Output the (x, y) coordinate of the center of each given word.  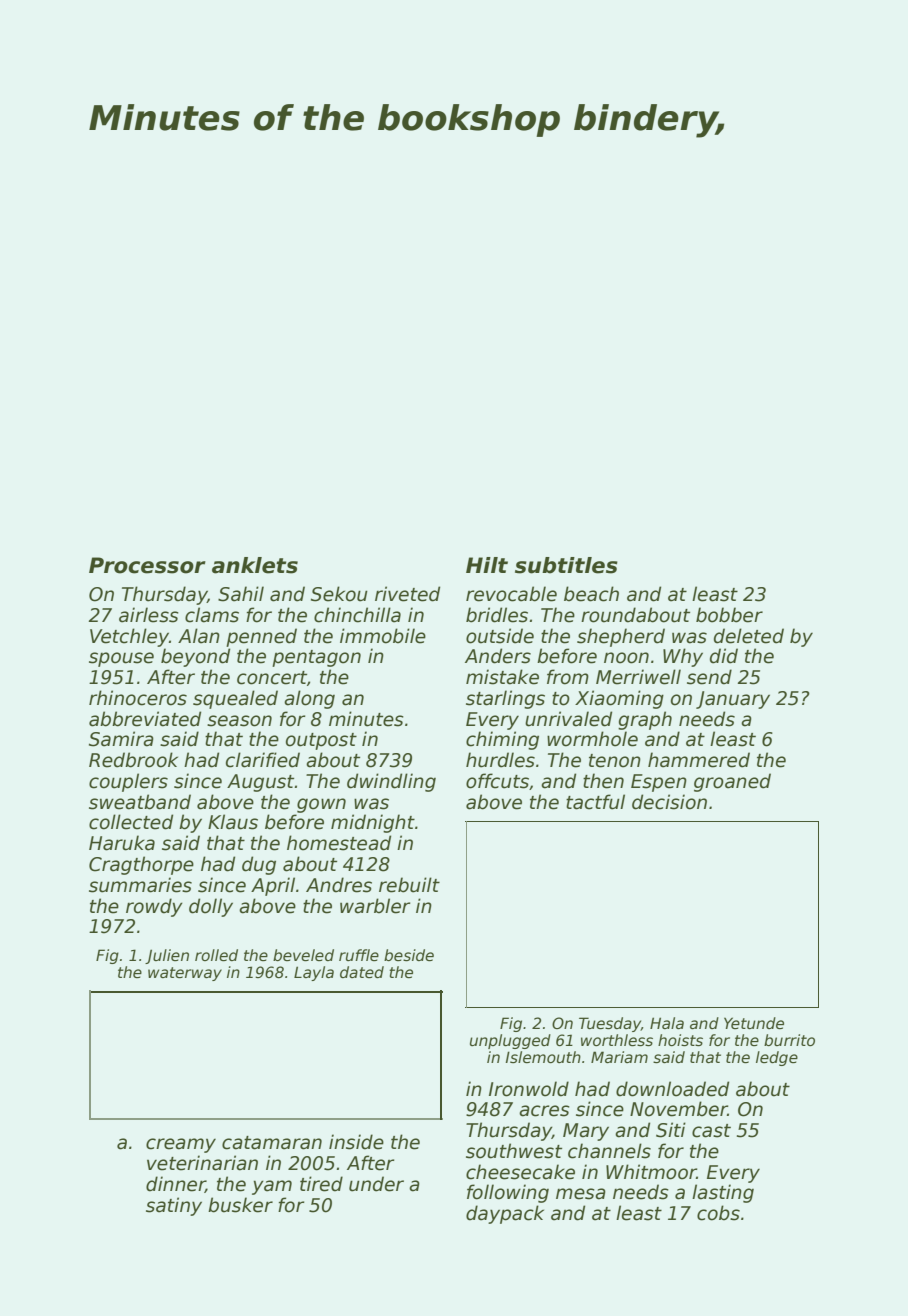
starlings (505, 699)
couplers (128, 782)
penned (261, 637)
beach (591, 594)
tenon (615, 761)
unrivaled (568, 719)
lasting (723, 1193)
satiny (174, 1206)
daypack (505, 1214)
